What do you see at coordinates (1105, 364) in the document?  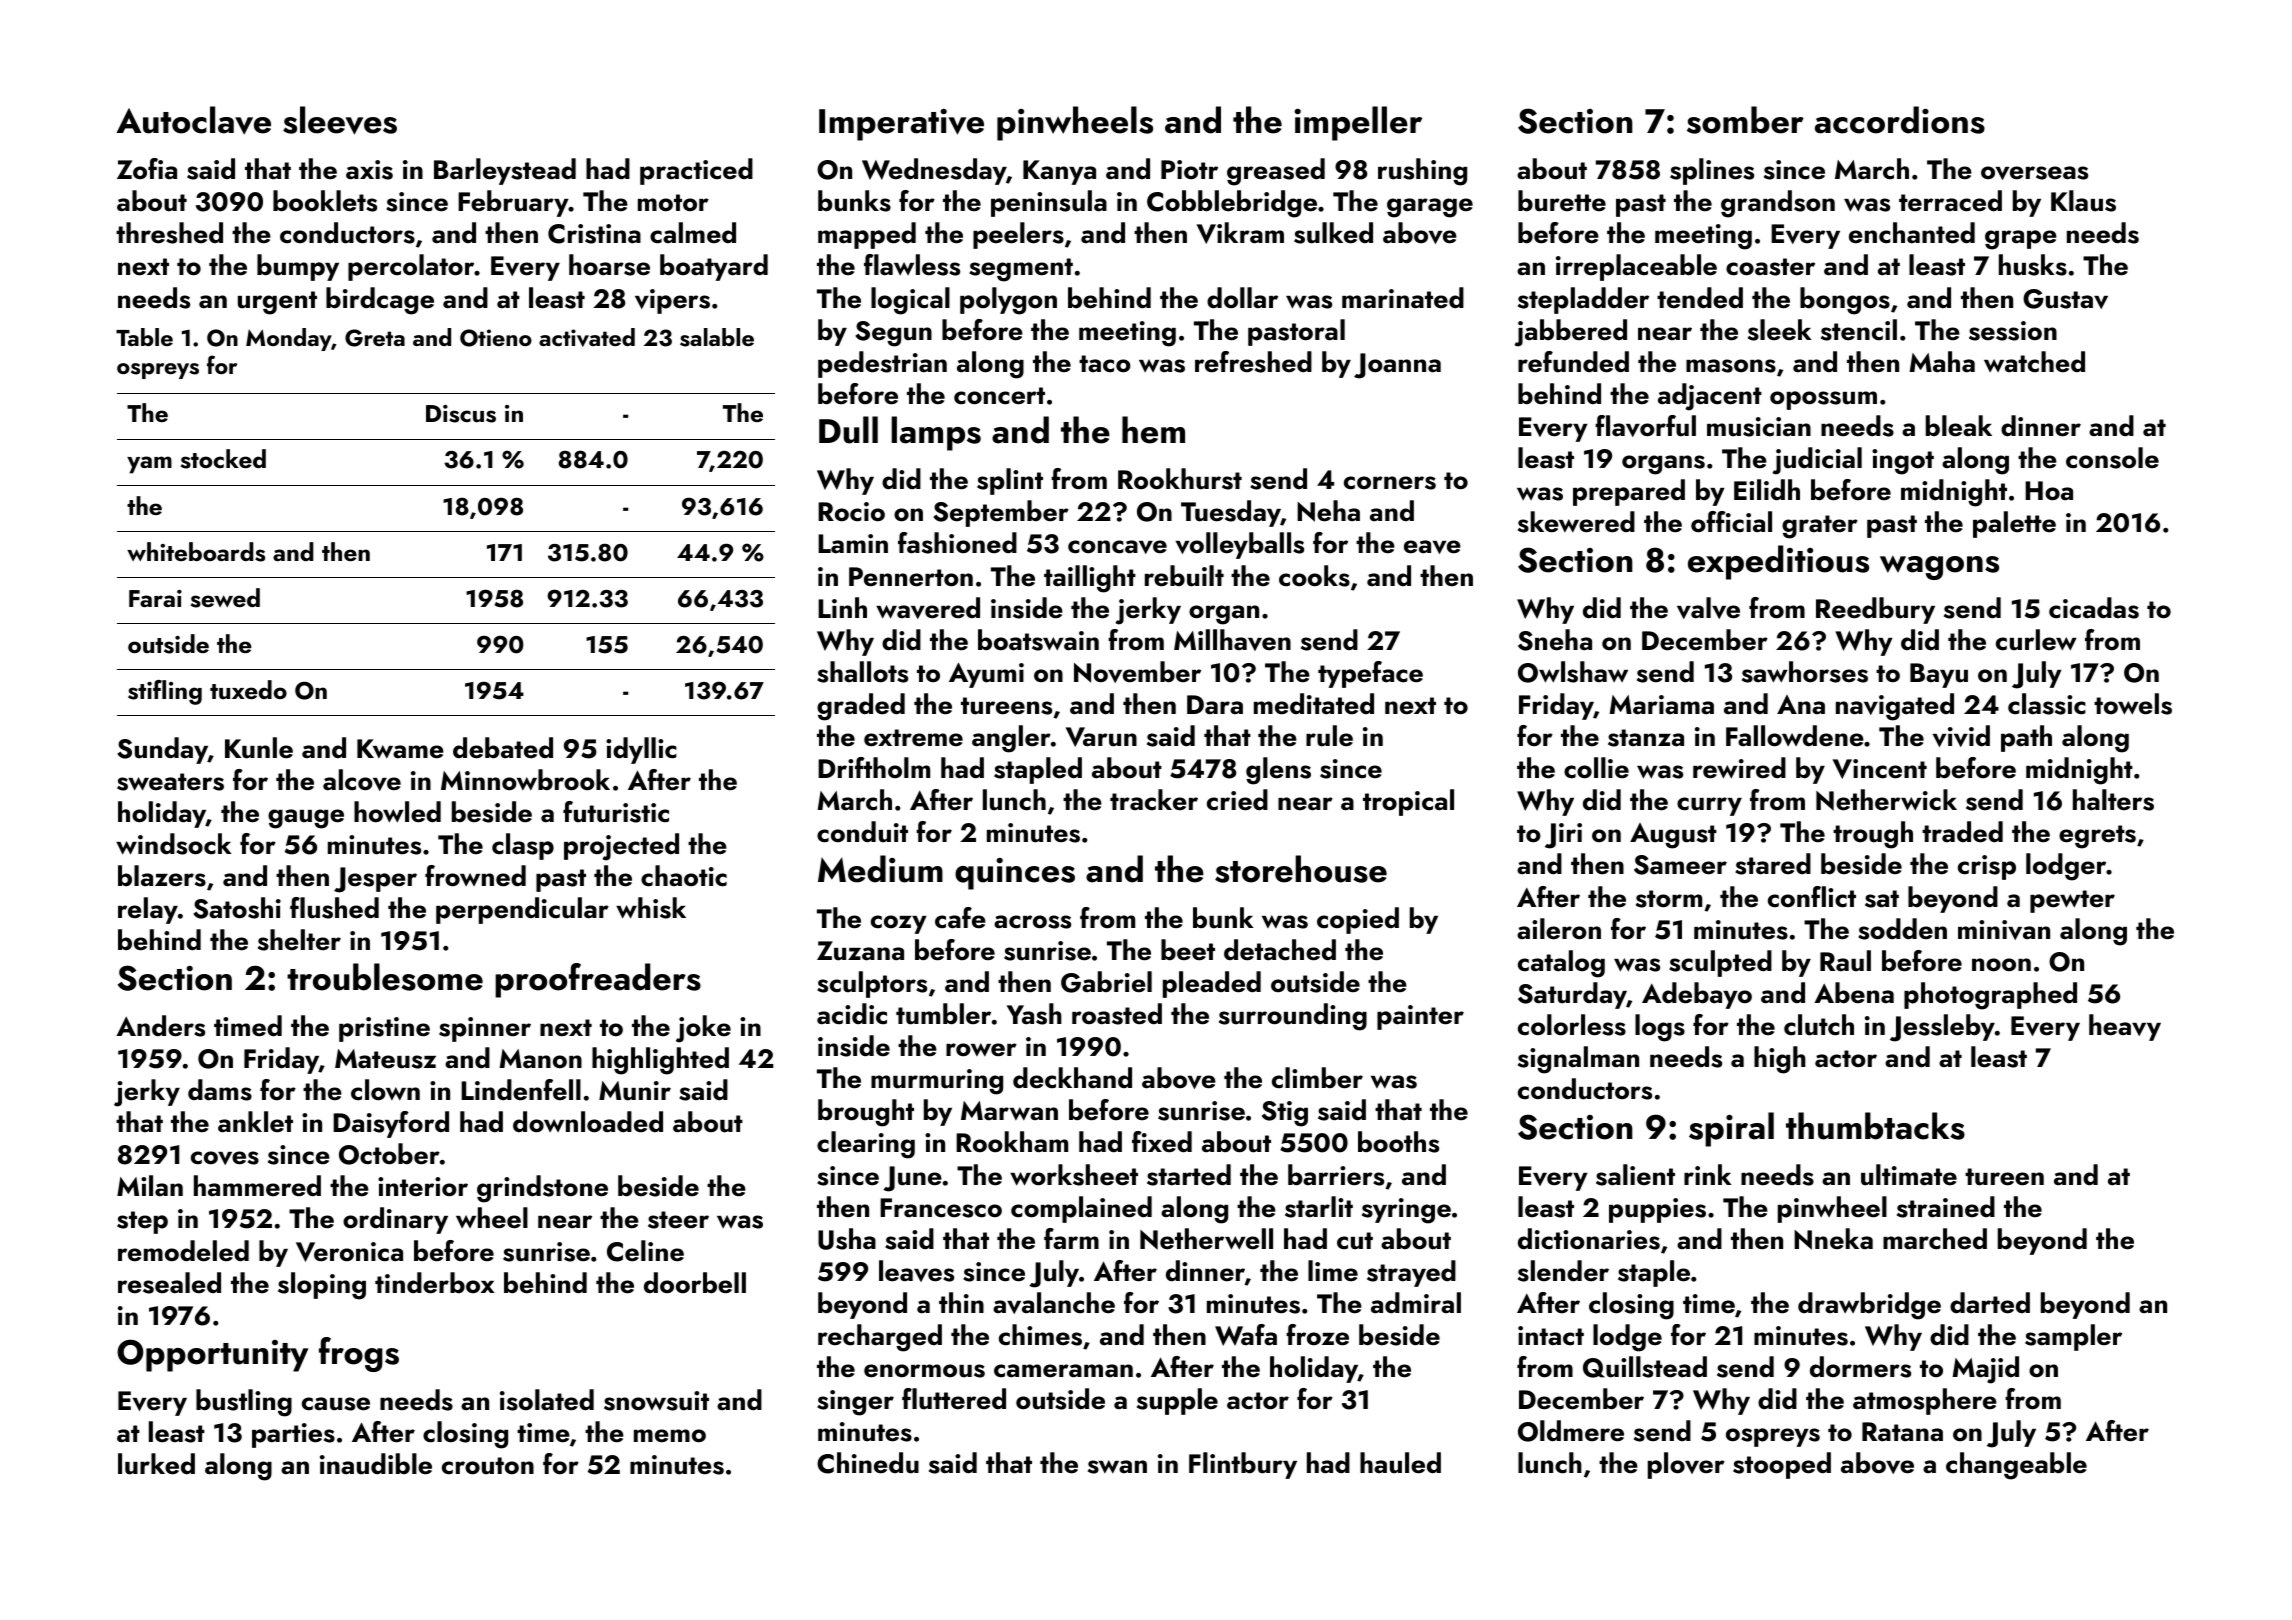 I see `taco` at bounding box center [1105, 364].
